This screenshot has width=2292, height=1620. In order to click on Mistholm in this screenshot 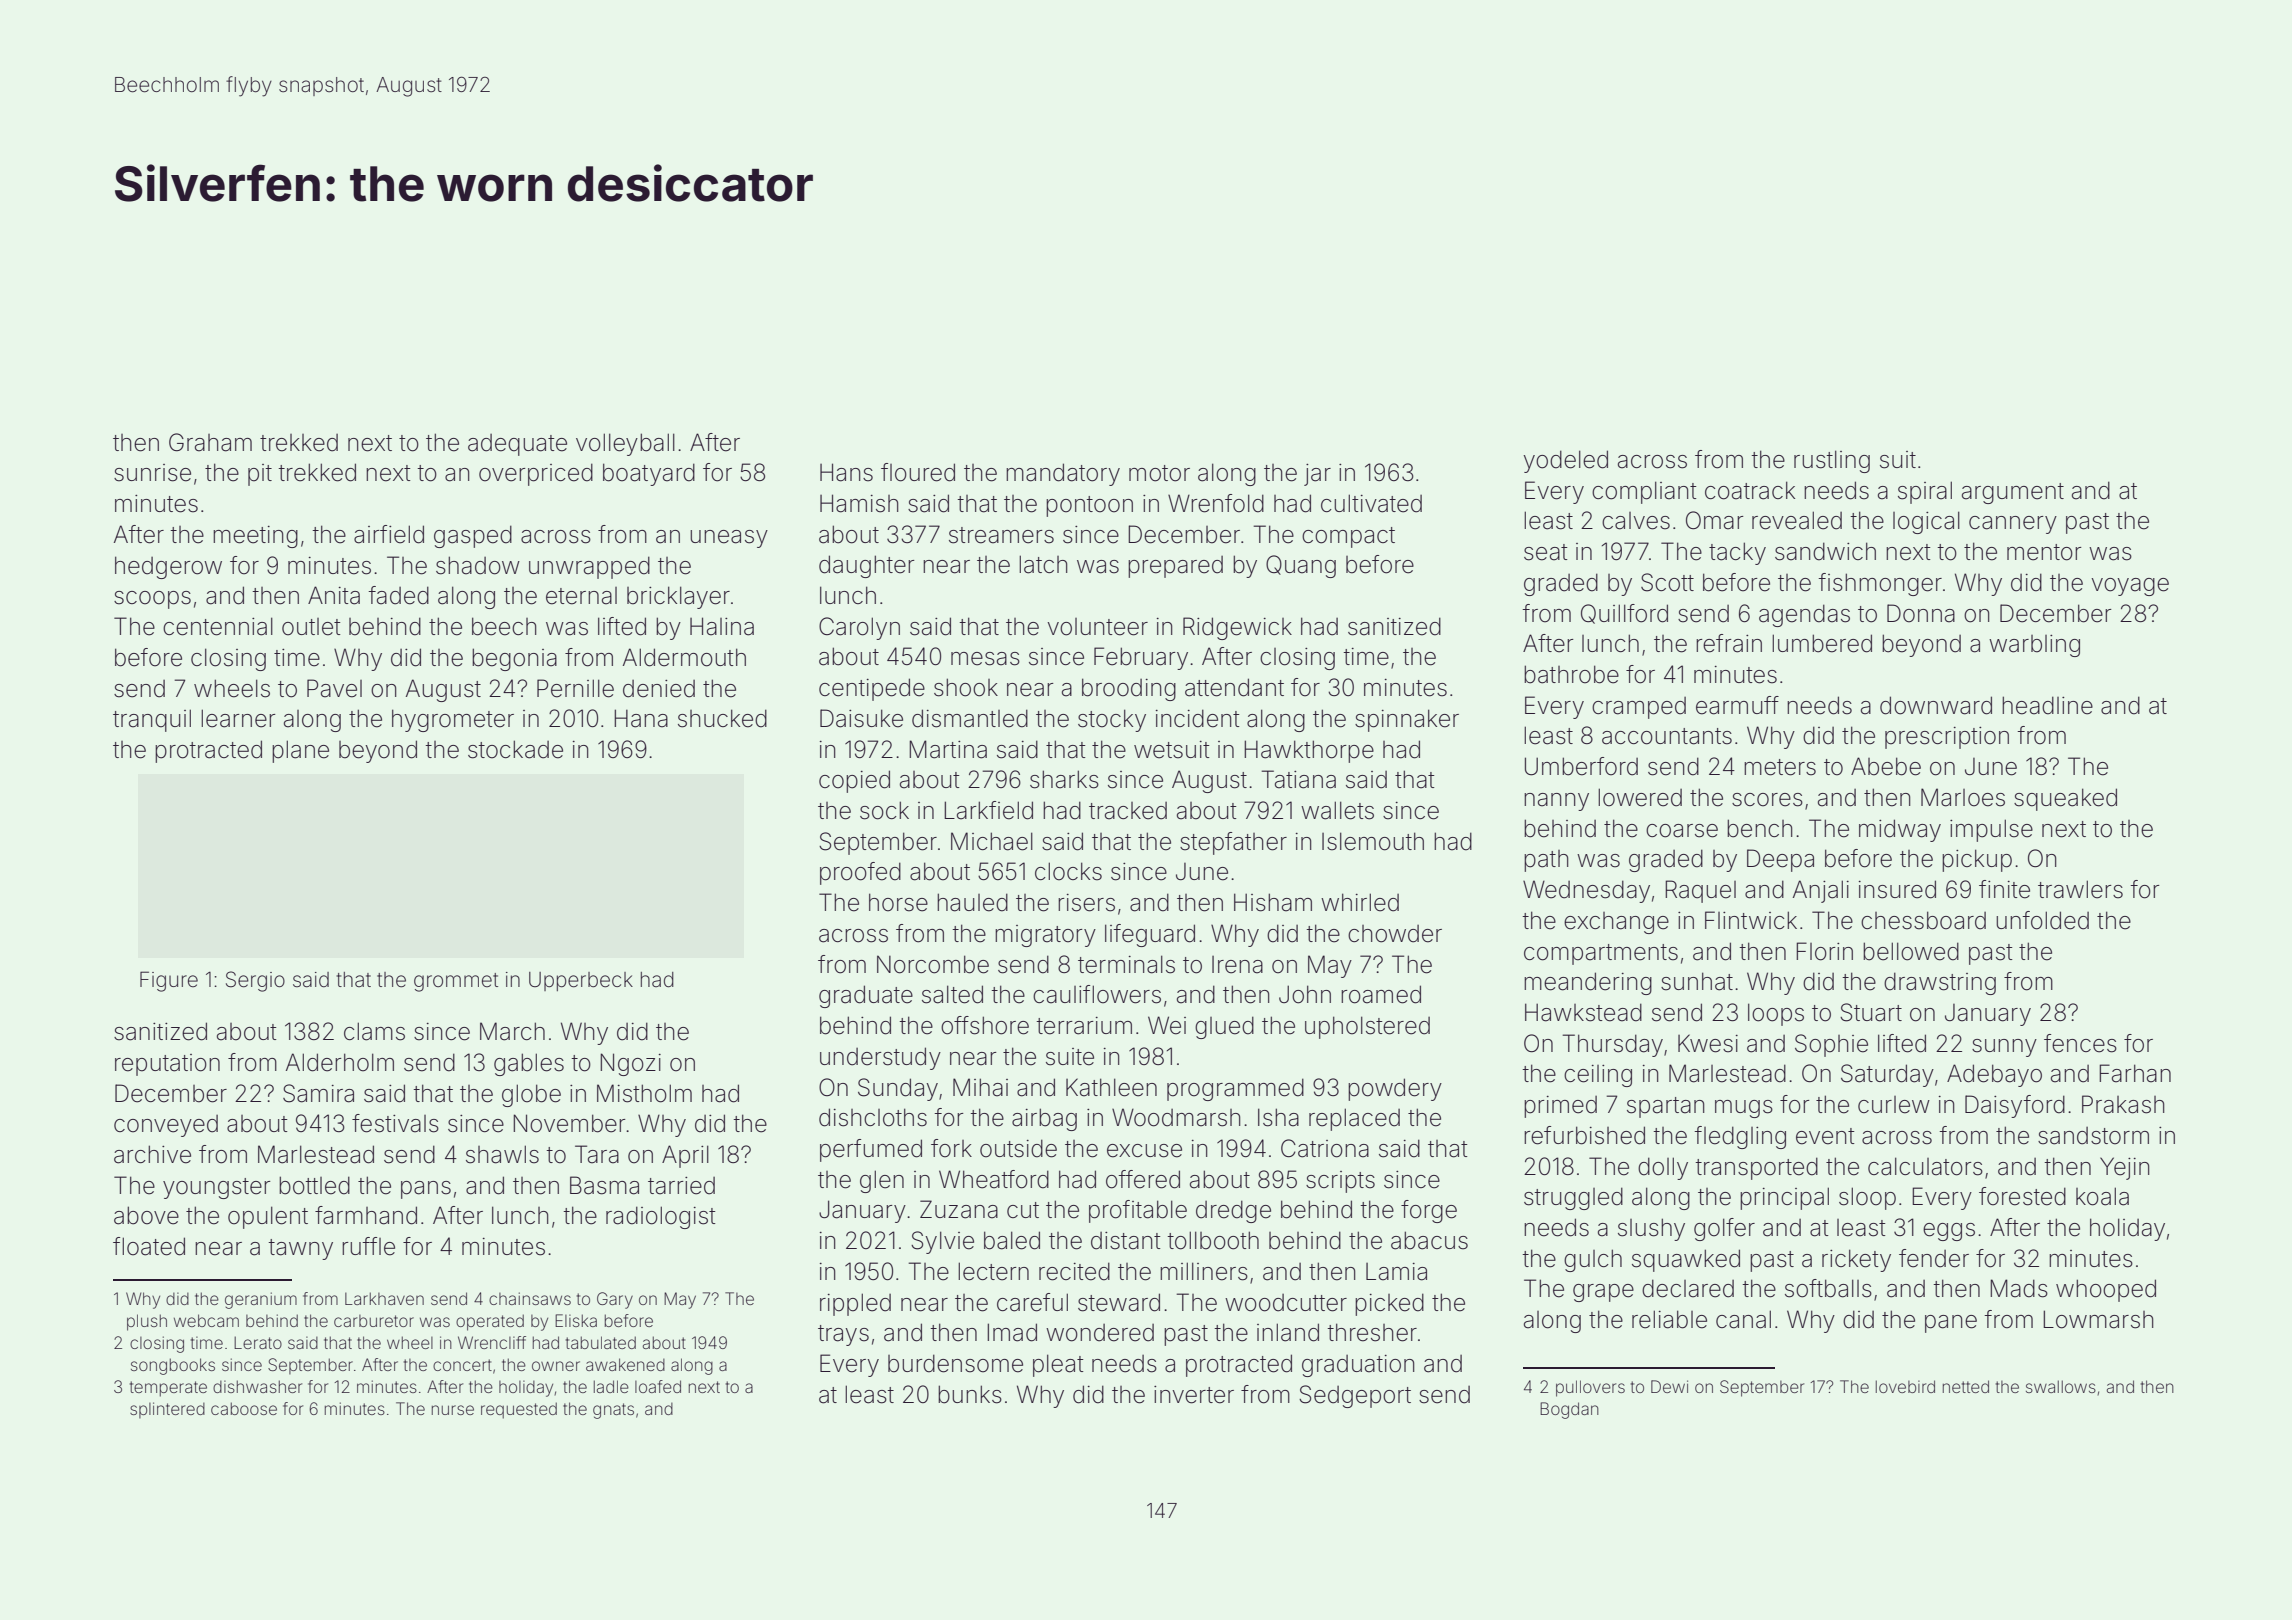, I will do `click(644, 1093)`.
